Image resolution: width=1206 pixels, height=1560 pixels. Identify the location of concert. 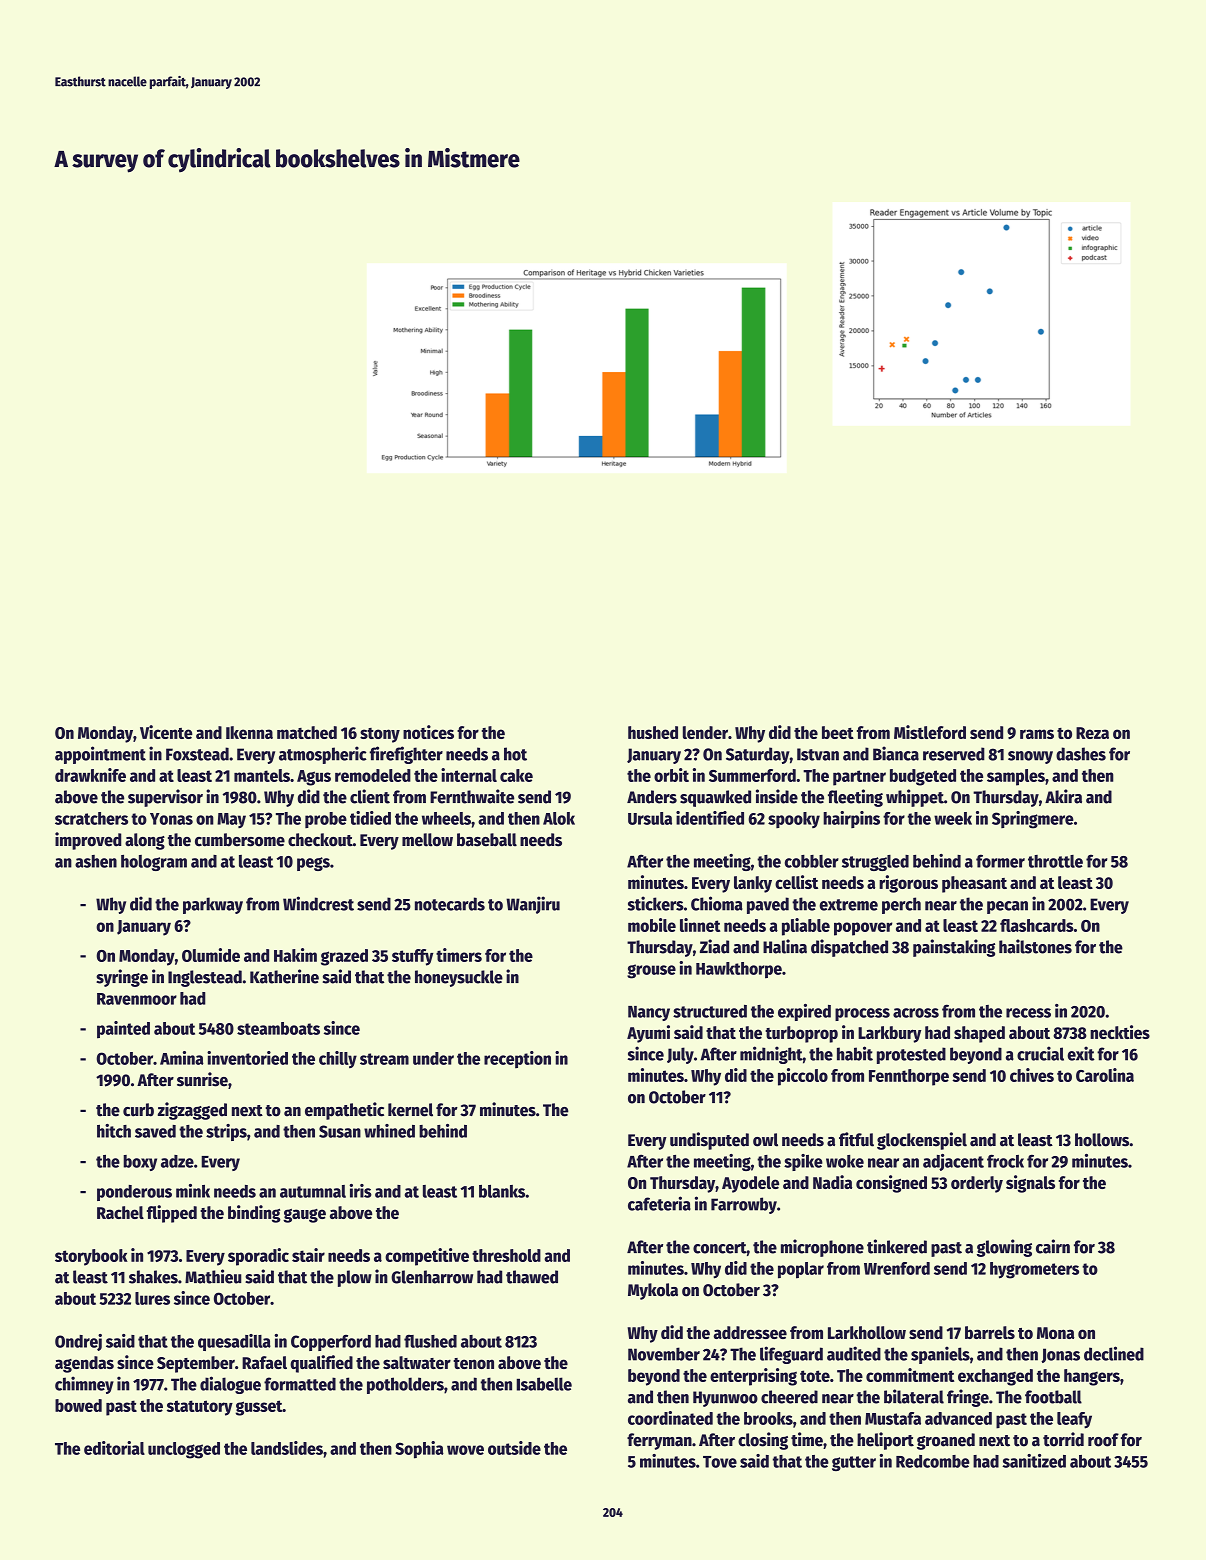
(720, 1248).
